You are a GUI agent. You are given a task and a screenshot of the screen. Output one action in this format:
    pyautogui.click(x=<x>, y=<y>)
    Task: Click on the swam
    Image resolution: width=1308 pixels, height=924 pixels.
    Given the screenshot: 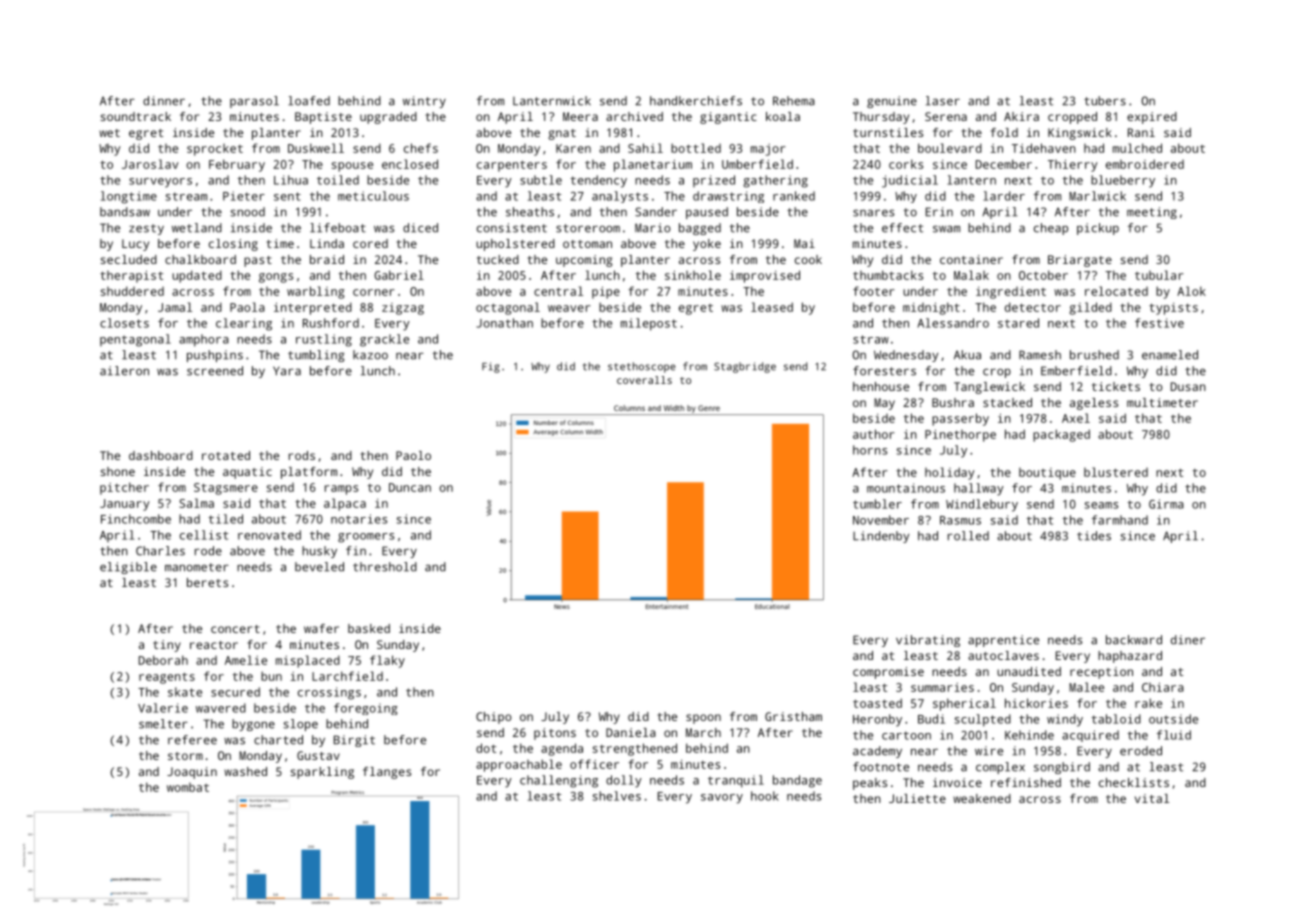 What is the action you would take?
    pyautogui.click(x=946, y=229)
